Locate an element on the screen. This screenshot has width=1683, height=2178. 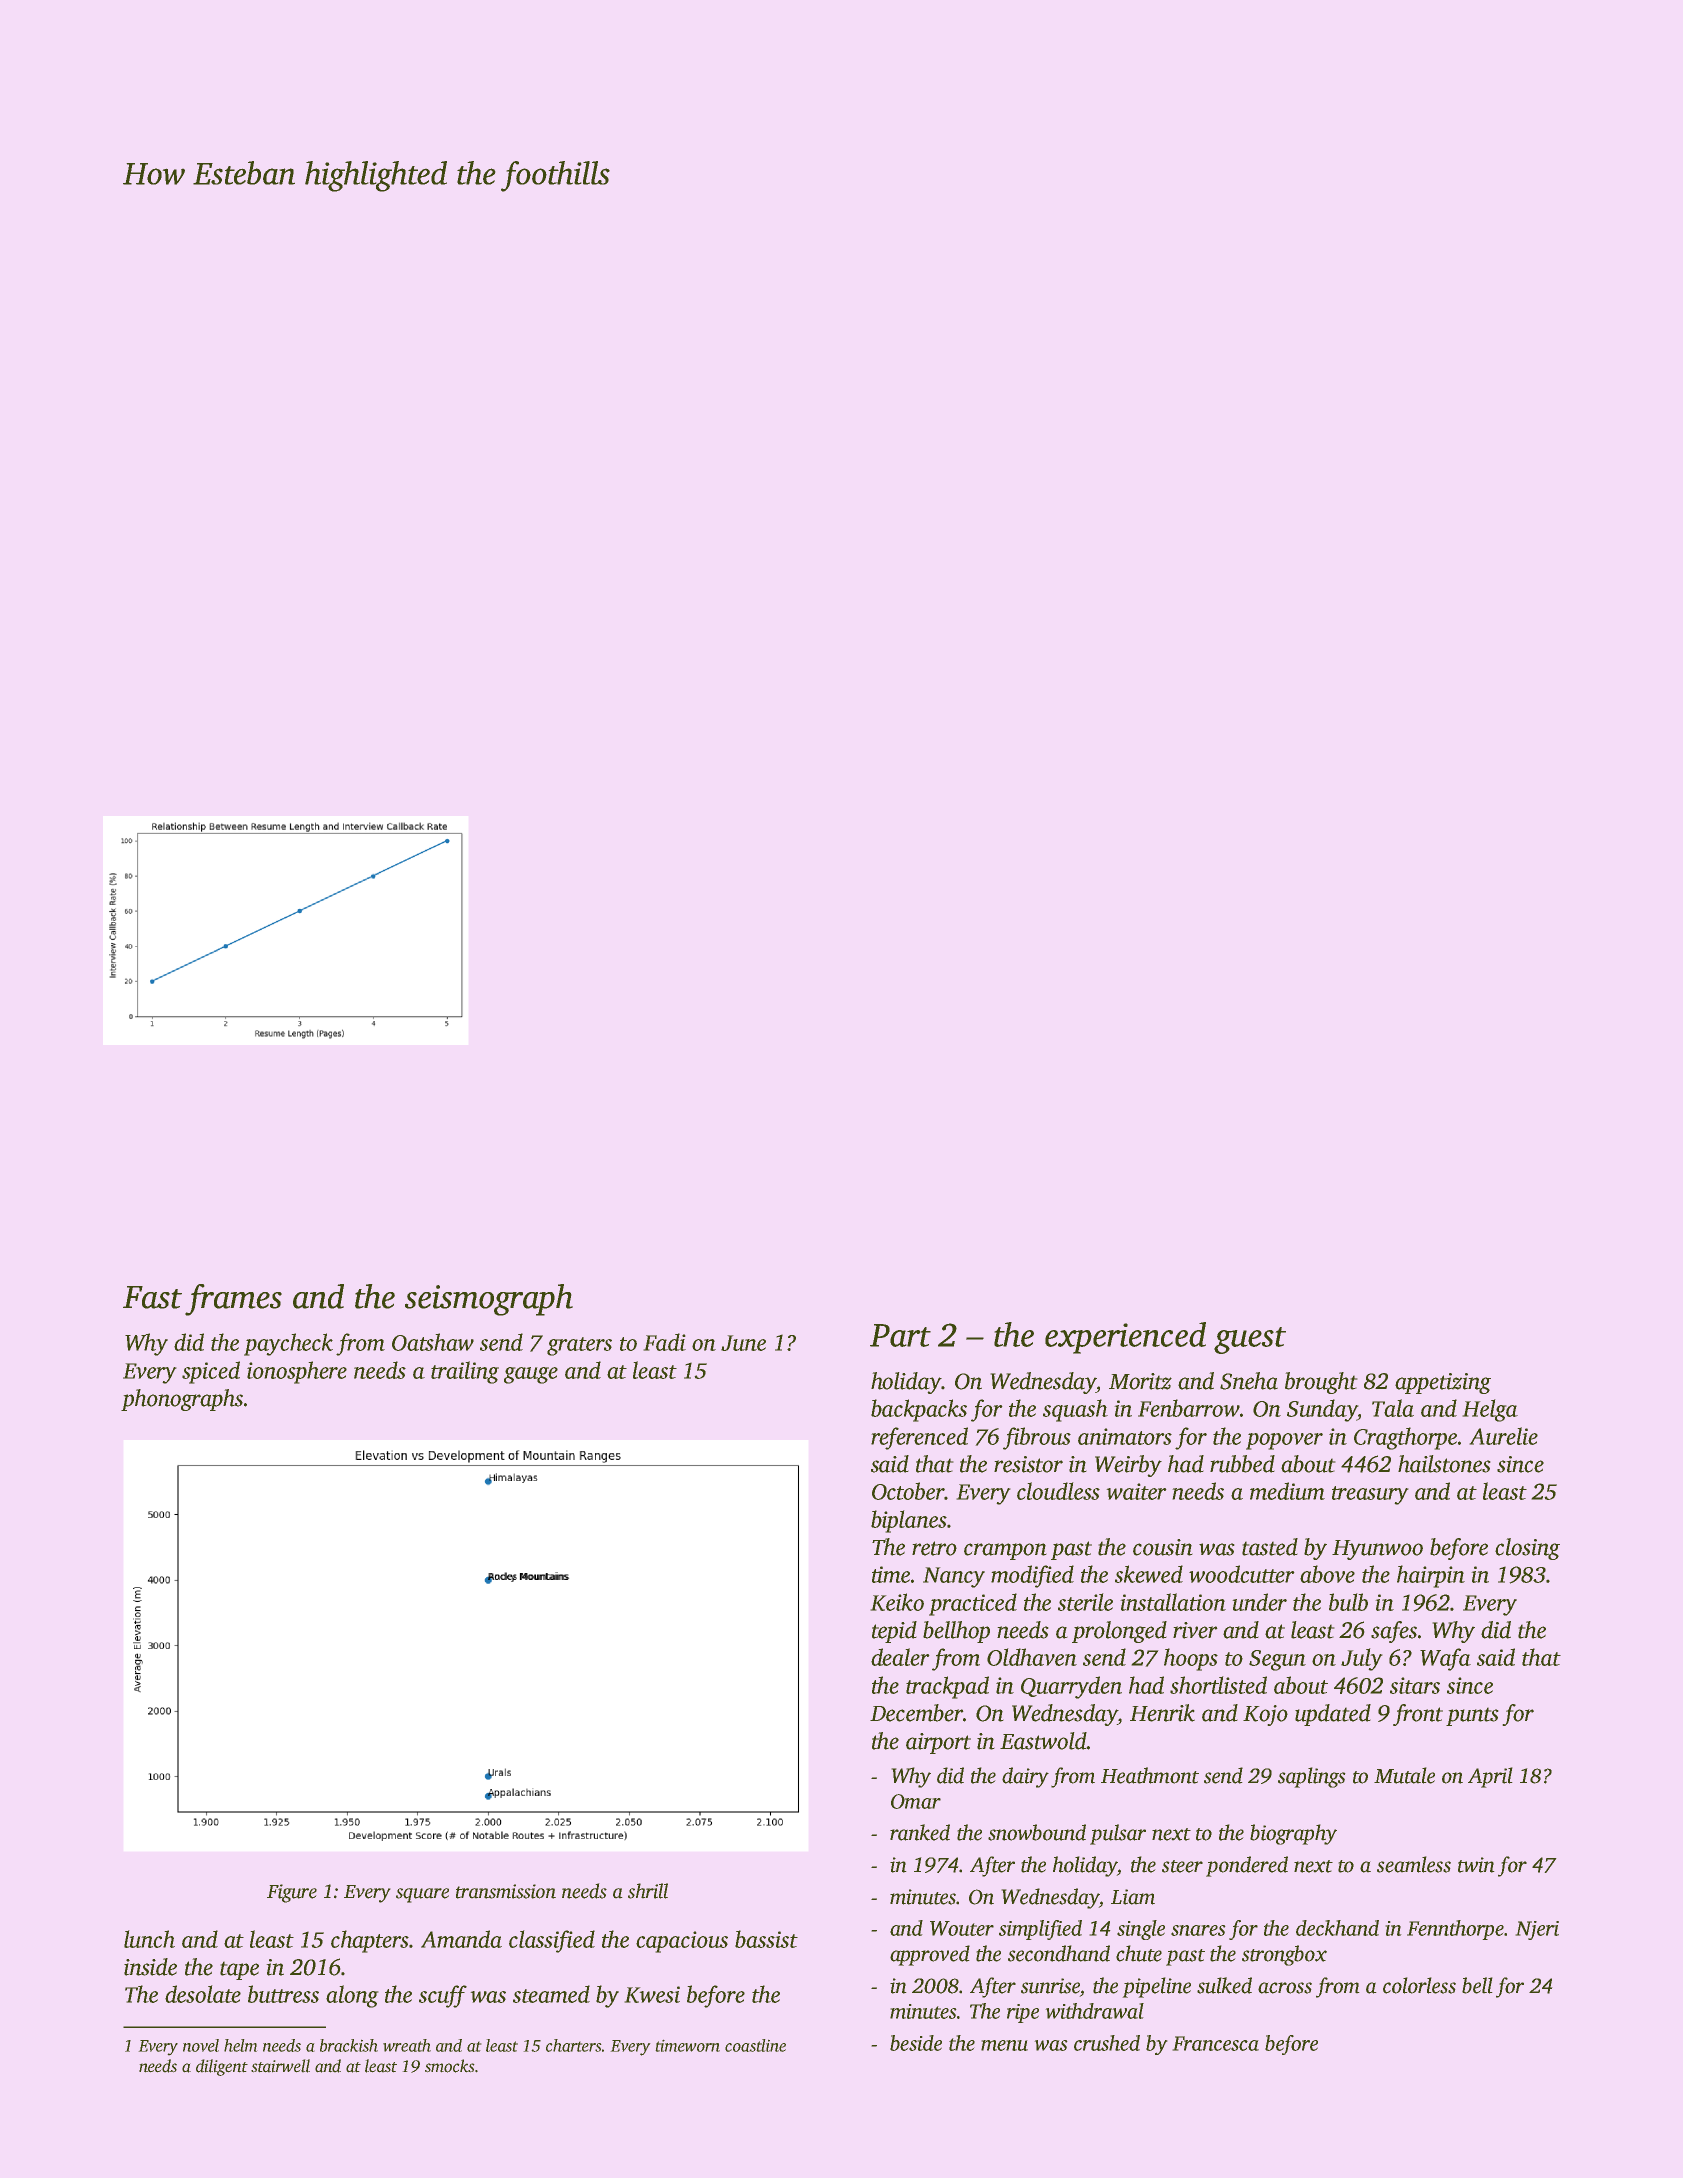
stairwell is located at coordinates (280, 2066).
